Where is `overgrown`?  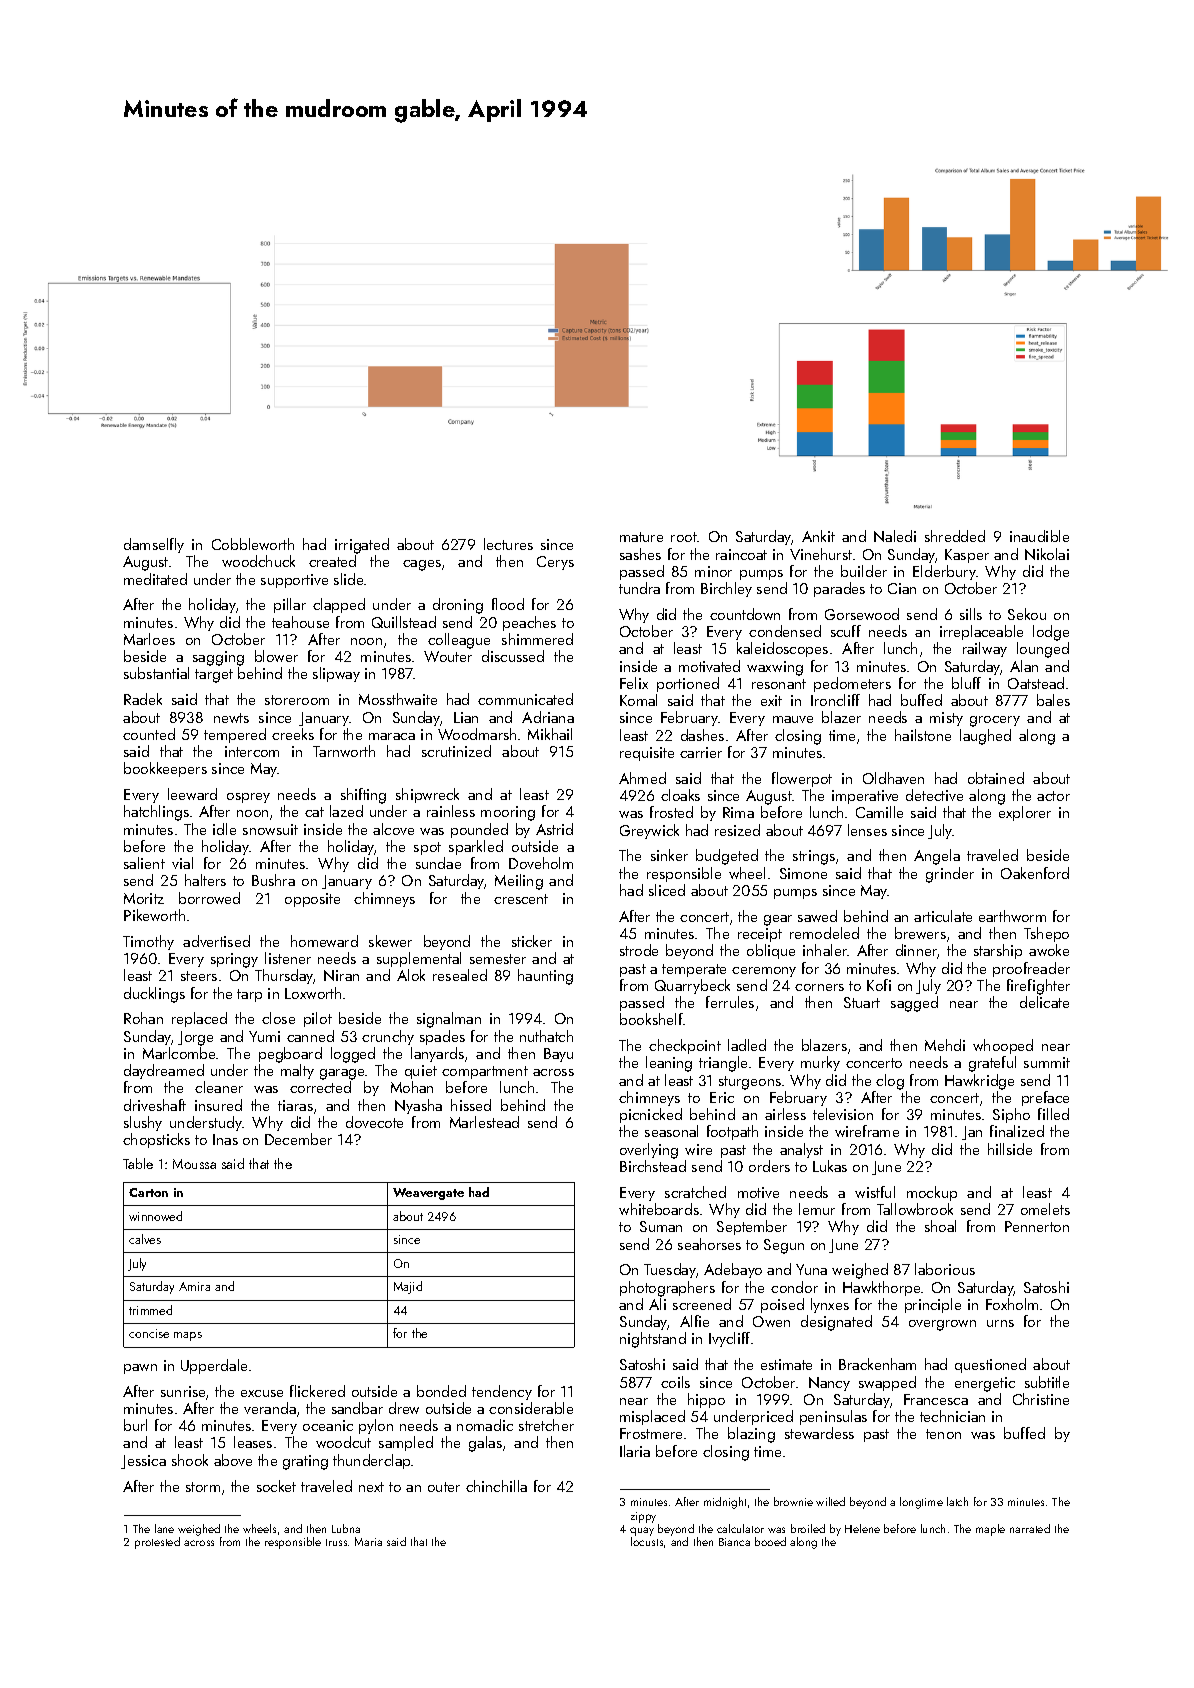 overgrown is located at coordinates (942, 1325).
